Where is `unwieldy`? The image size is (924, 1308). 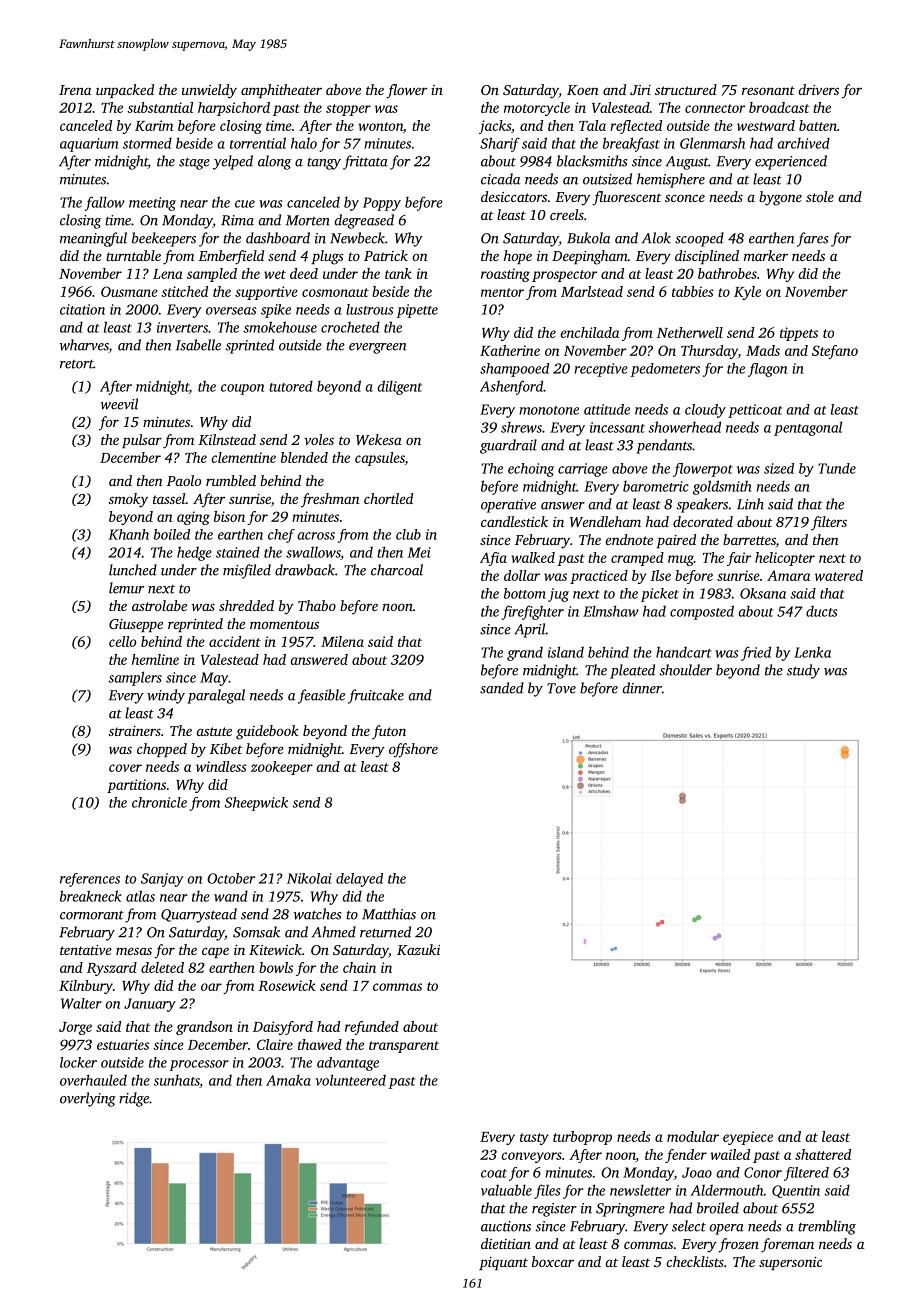
unwieldy is located at coordinates (209, 91).
